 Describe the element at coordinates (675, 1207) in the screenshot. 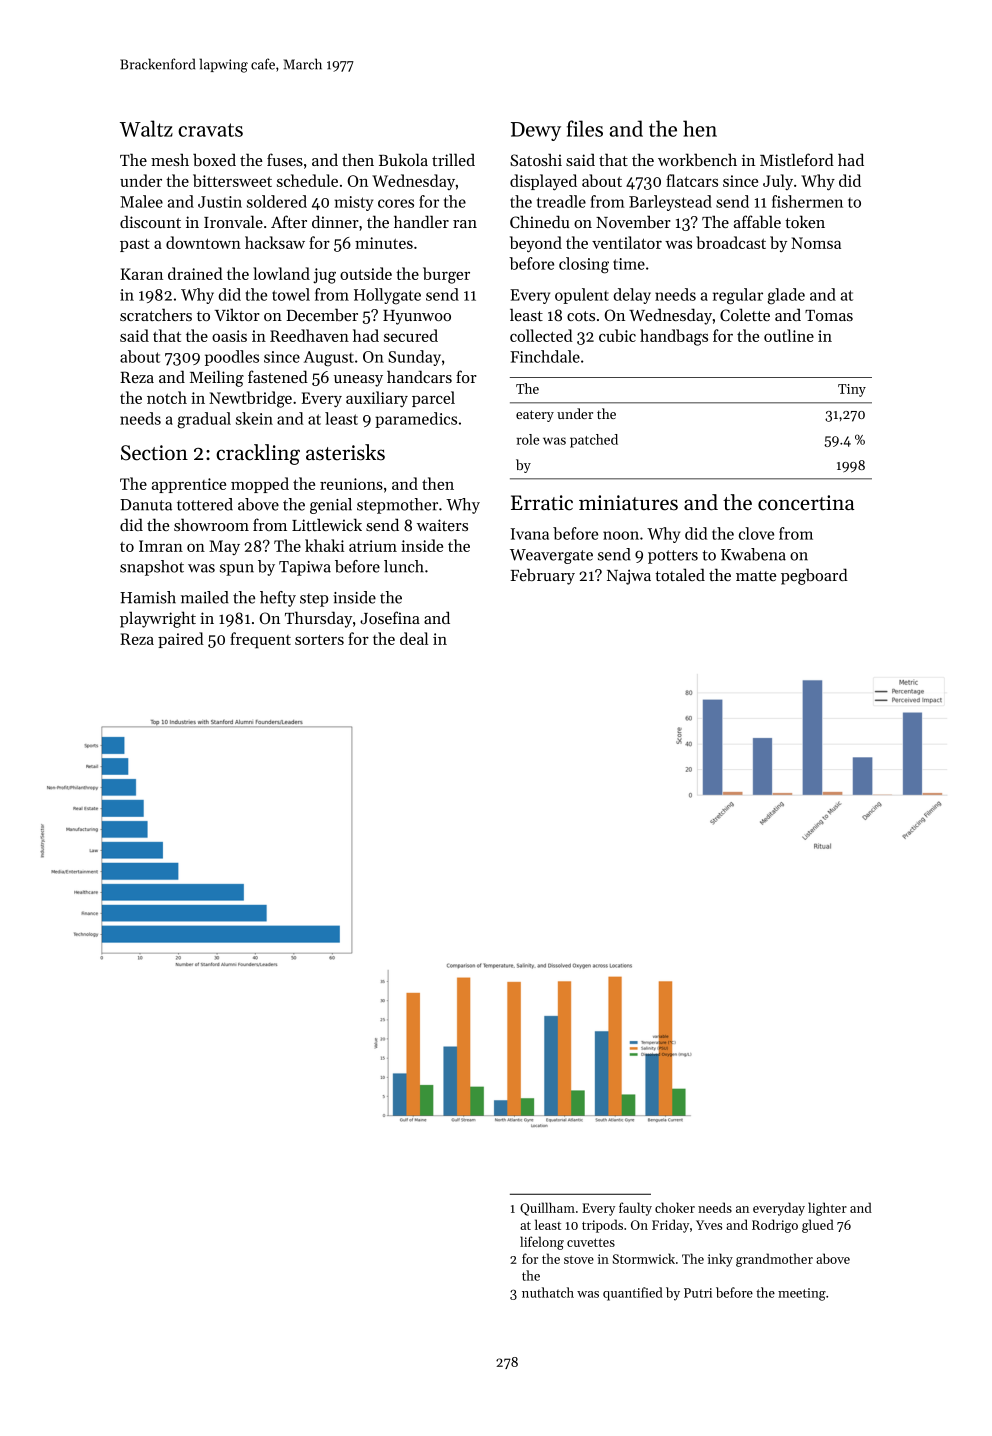

I see `choker` at that location.
